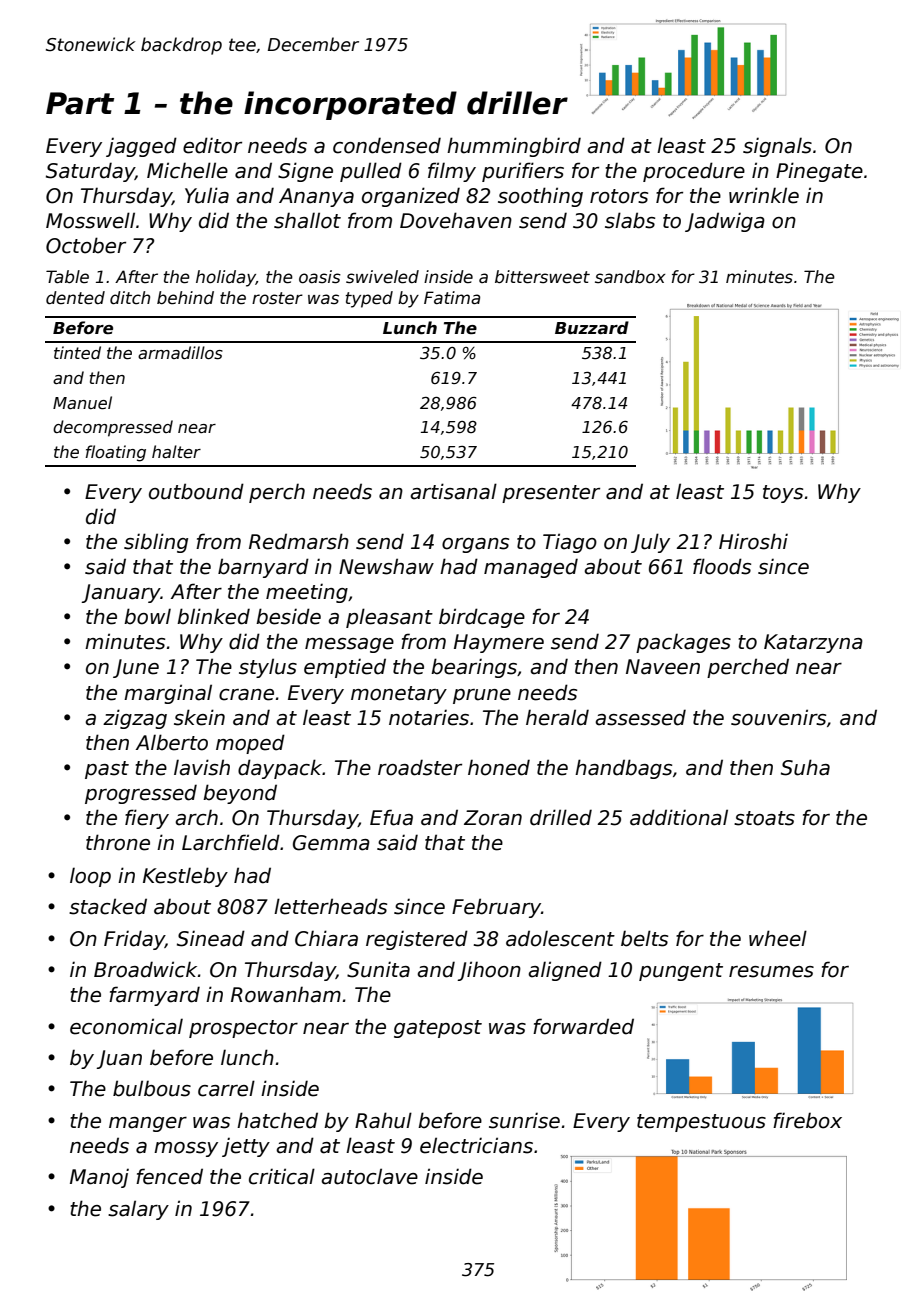 This page has height=1314, width=924. Describe the element at coordinates (819, 172) in the page. I see `Pinegate` at that location.
